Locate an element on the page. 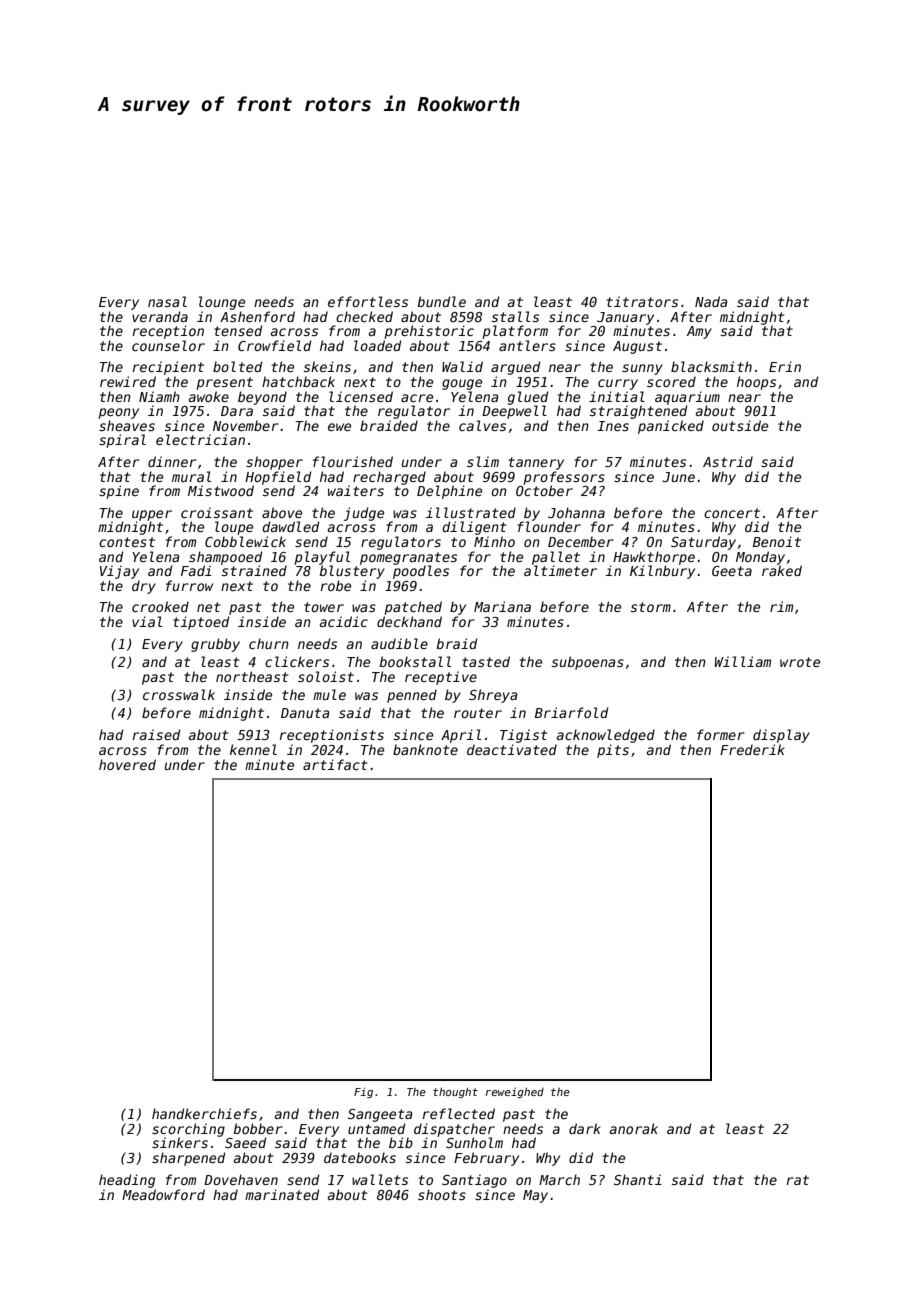  anorak is located at coordinates (634, 1128).
